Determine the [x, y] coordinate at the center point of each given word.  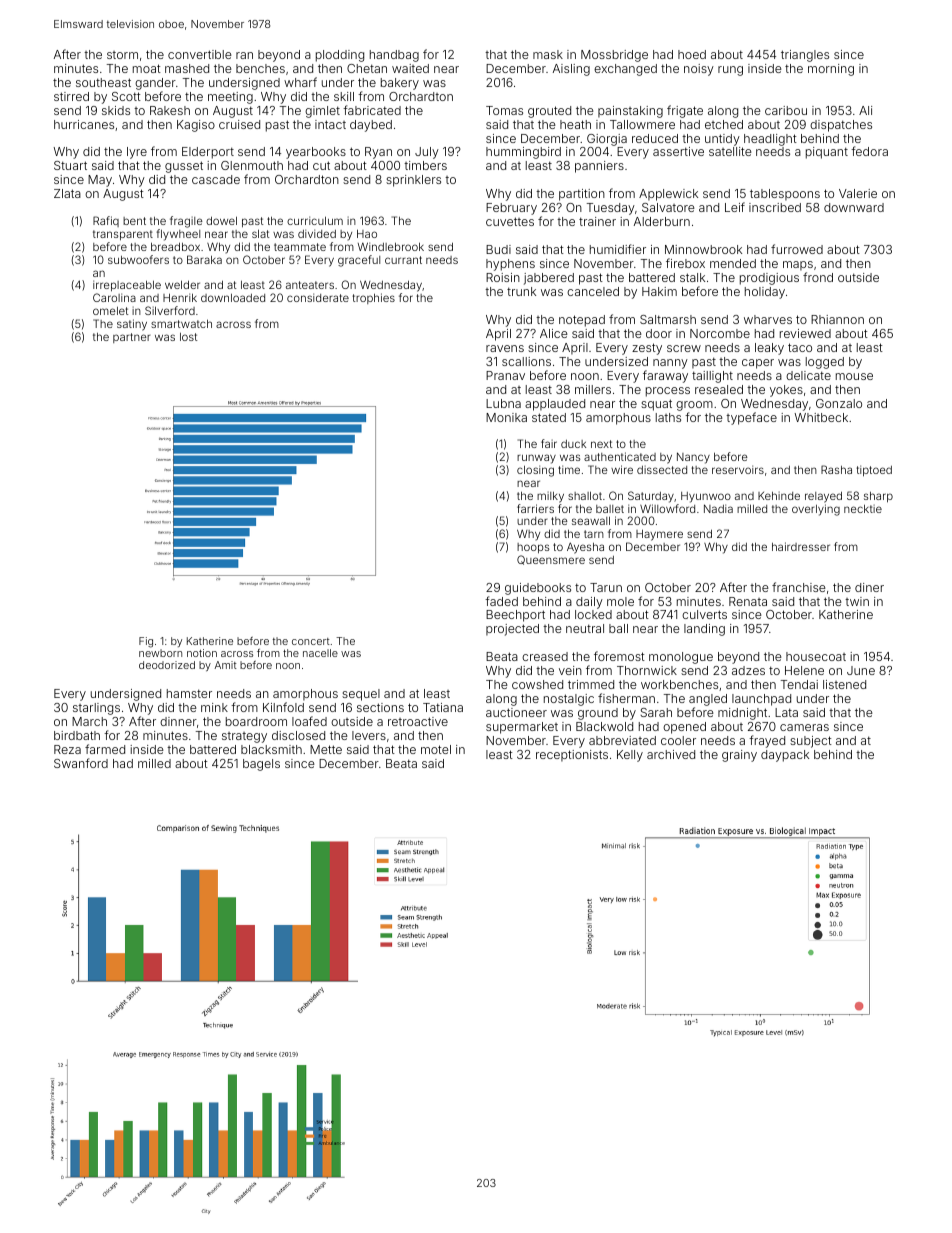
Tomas [504, 110]
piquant [827, 153]
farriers [535, 508]
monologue [681, 658]
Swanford [81, 763]
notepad [582, 321]
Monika [506, 417]
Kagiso [196, 126]
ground [598, 714]
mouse [854, 376]
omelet [110, 311]
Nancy [693, 458]
